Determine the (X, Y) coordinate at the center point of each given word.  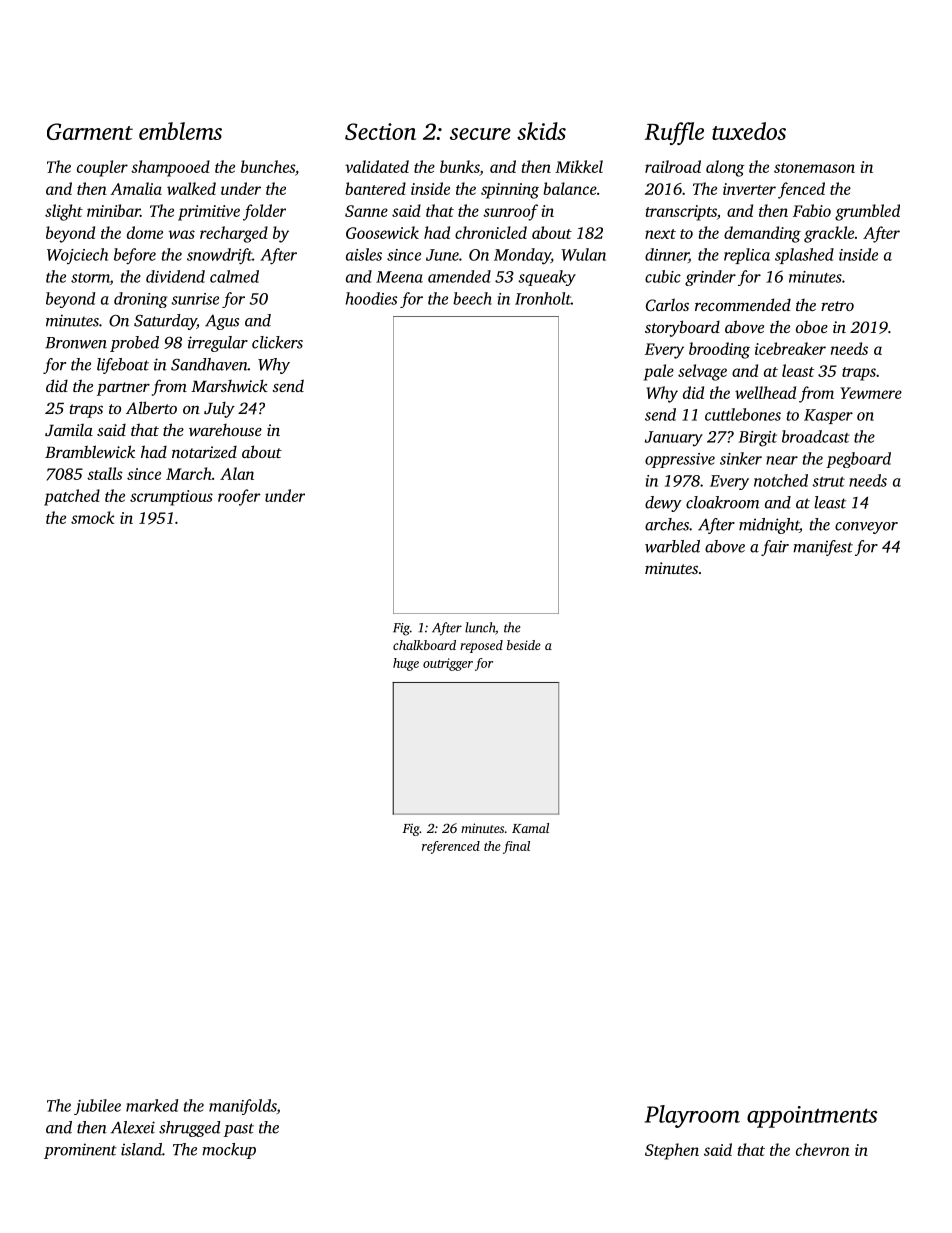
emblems (180, 131)
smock (93, 517)
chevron (823, 1149)
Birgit (757, 439)
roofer (239, 497)
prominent (80, 1151)
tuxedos (749, 131)
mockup (229, 1151)
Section (380, 131)
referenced (451, 847)
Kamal (530, 828)
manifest (823, 548)
